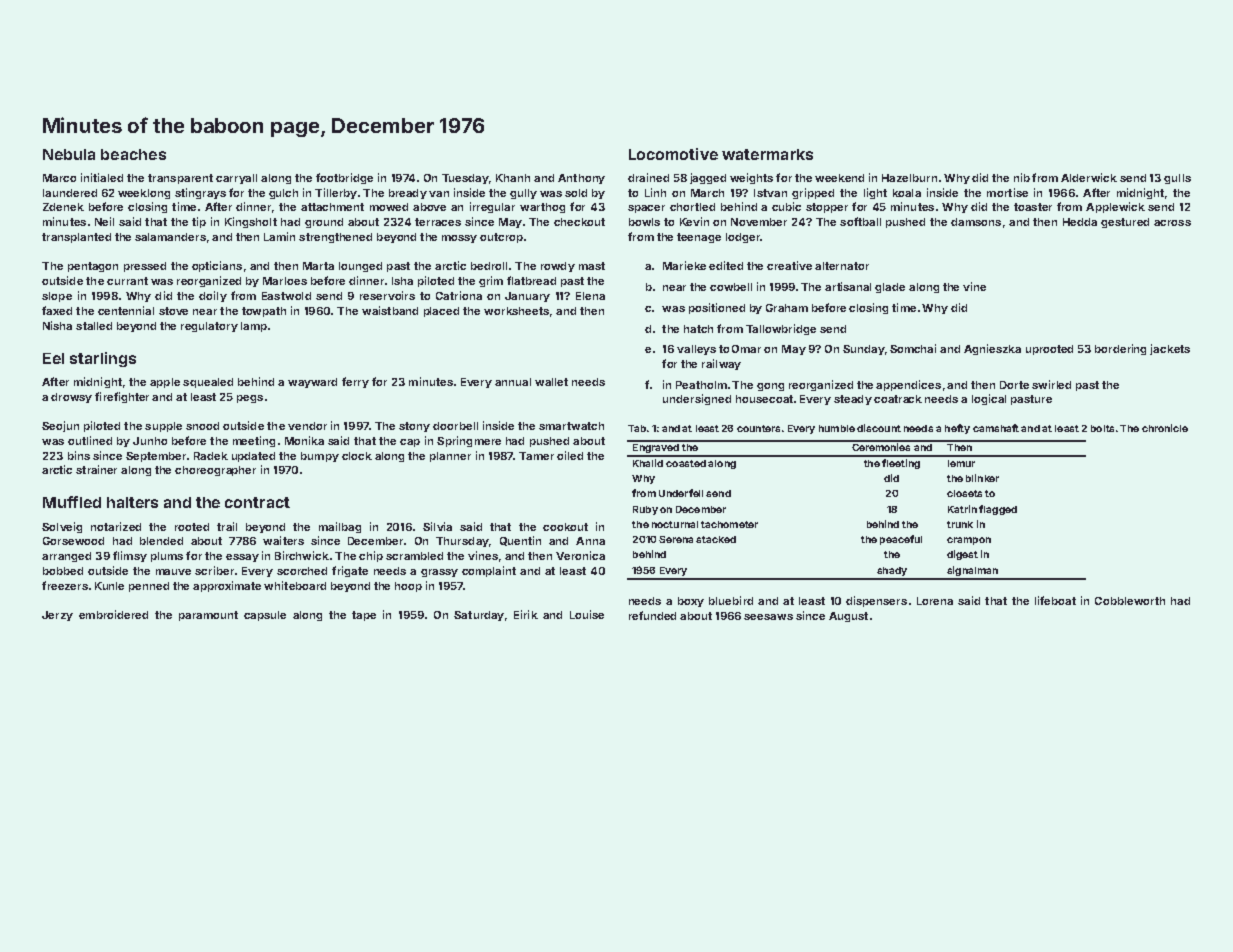 The height and width of the document is (952, 1233). Describe the element at coordinates (465, 179) in the document. I see `Tuesday` at that location.
